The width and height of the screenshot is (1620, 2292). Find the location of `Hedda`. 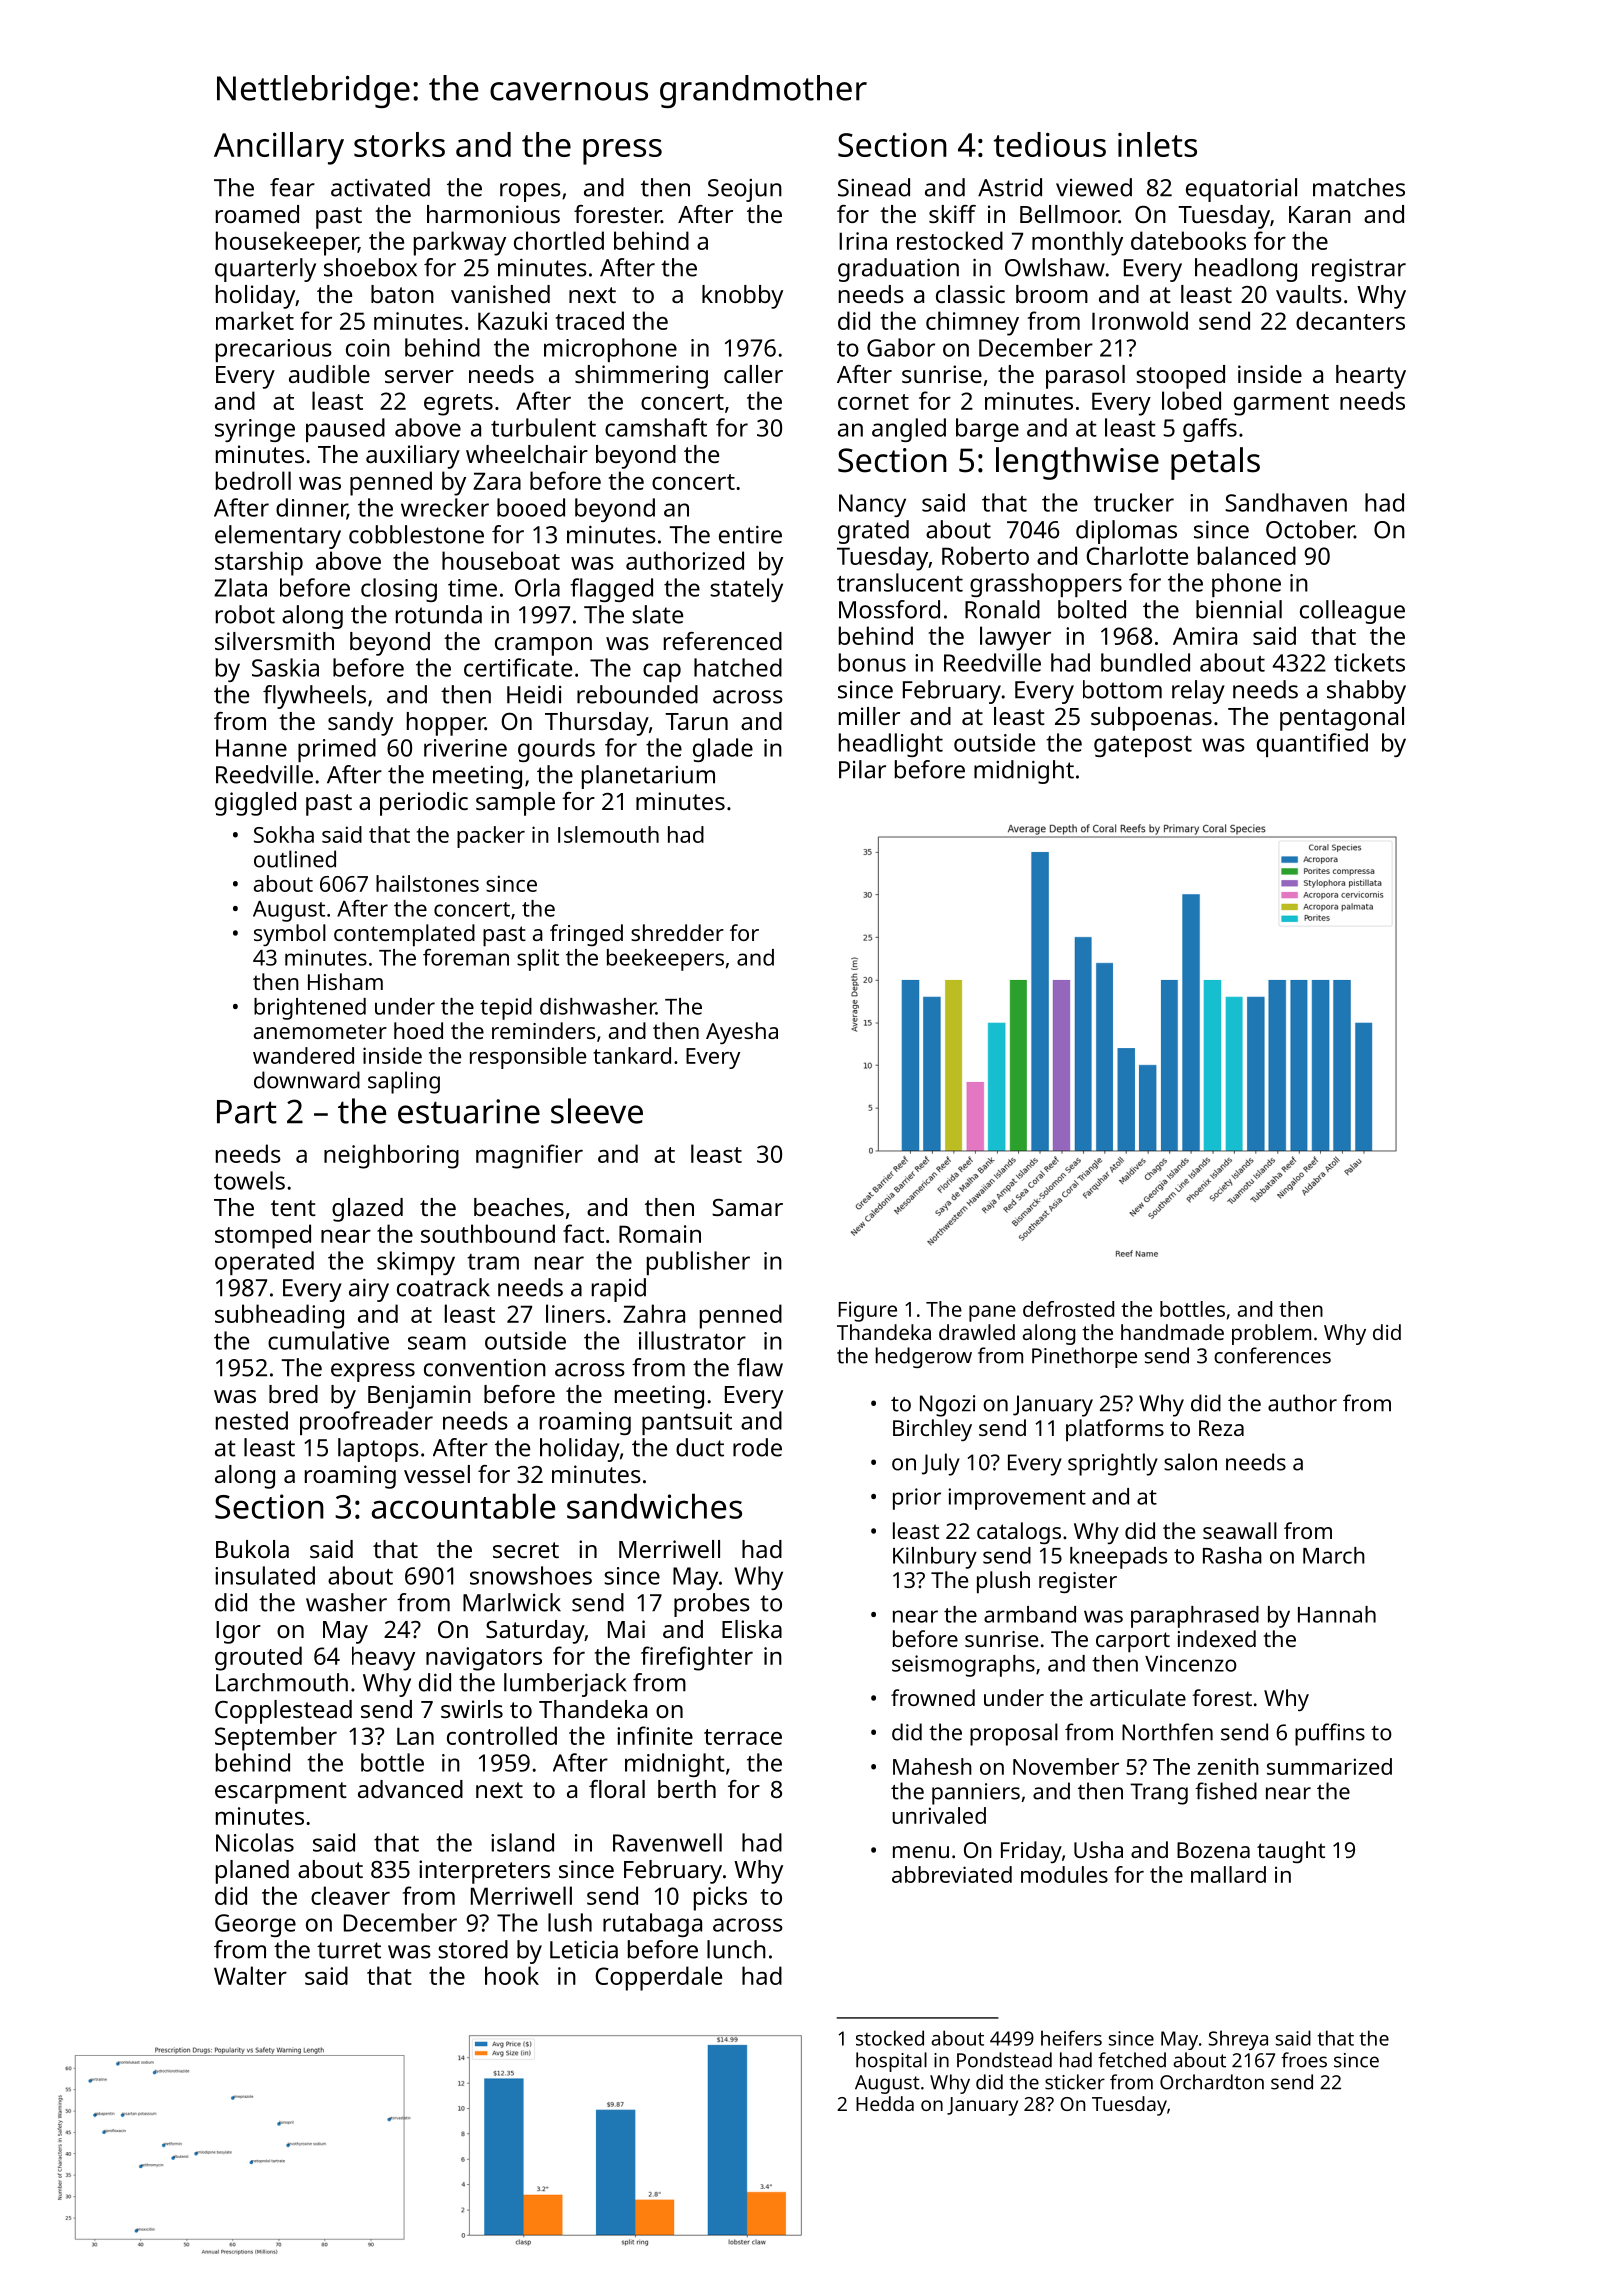

Hedda is located at coordinates (885, 2103).
